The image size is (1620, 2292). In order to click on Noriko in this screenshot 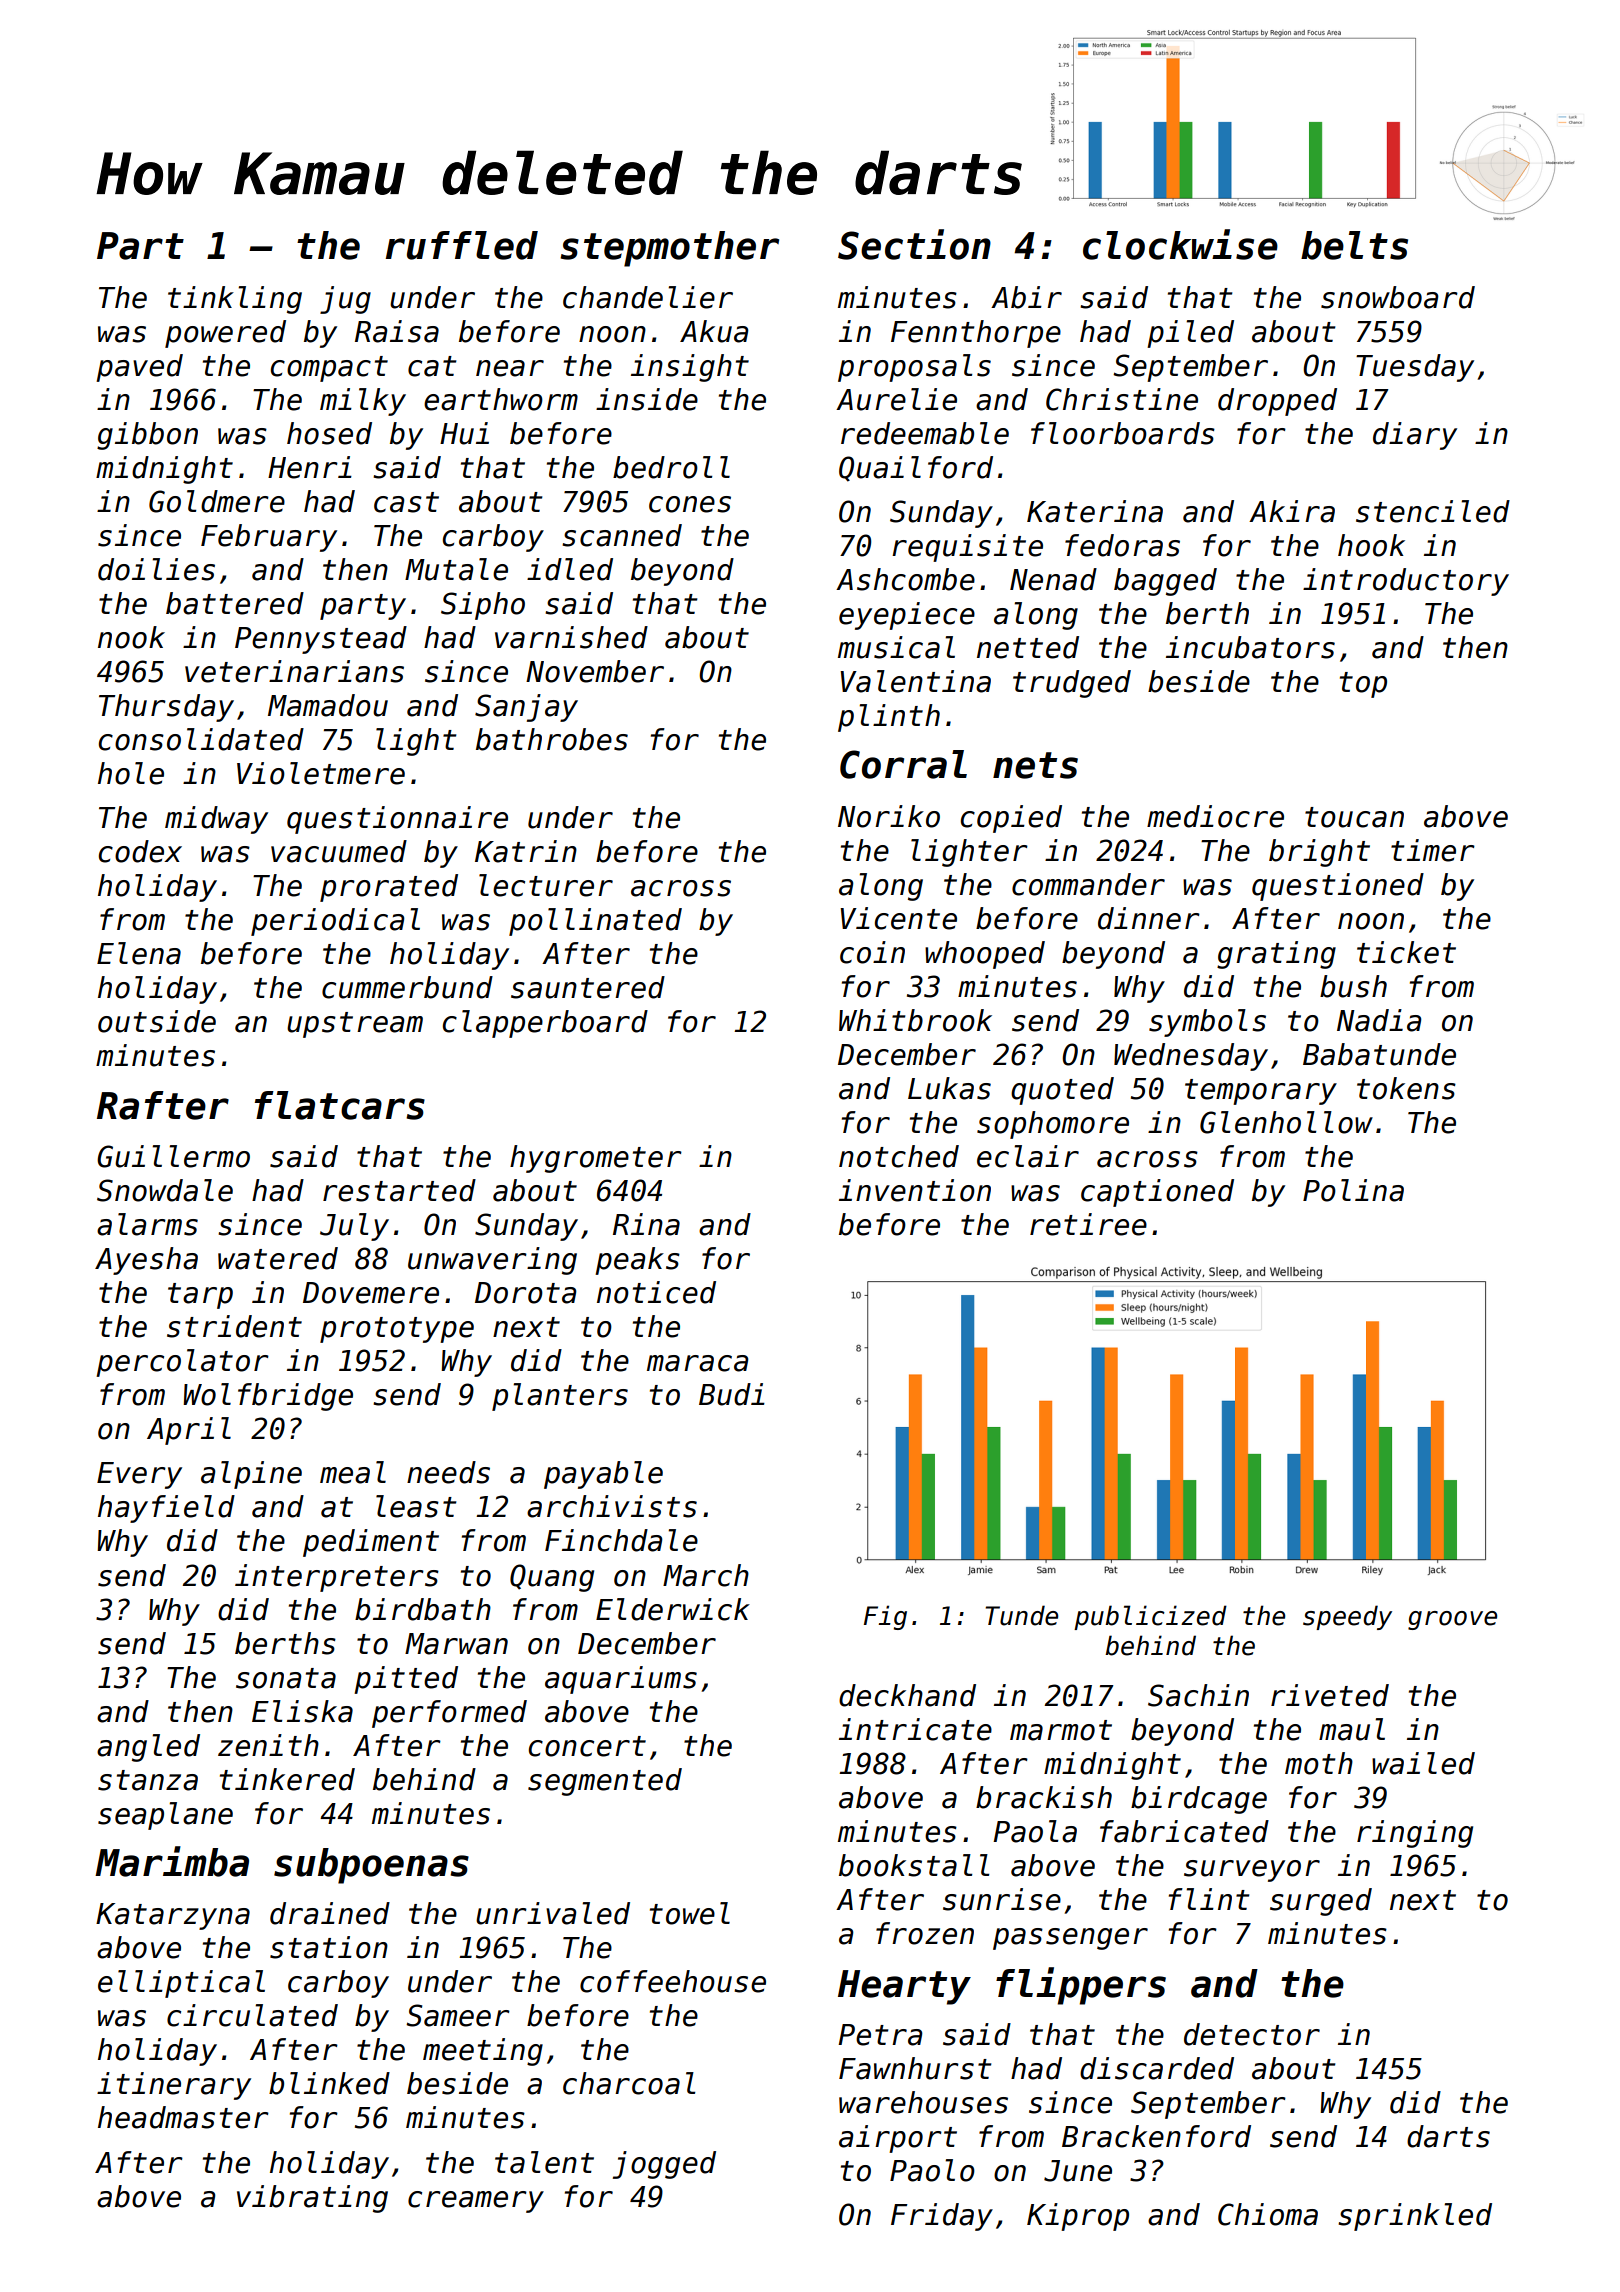, I will do `click(889, 816)`.
